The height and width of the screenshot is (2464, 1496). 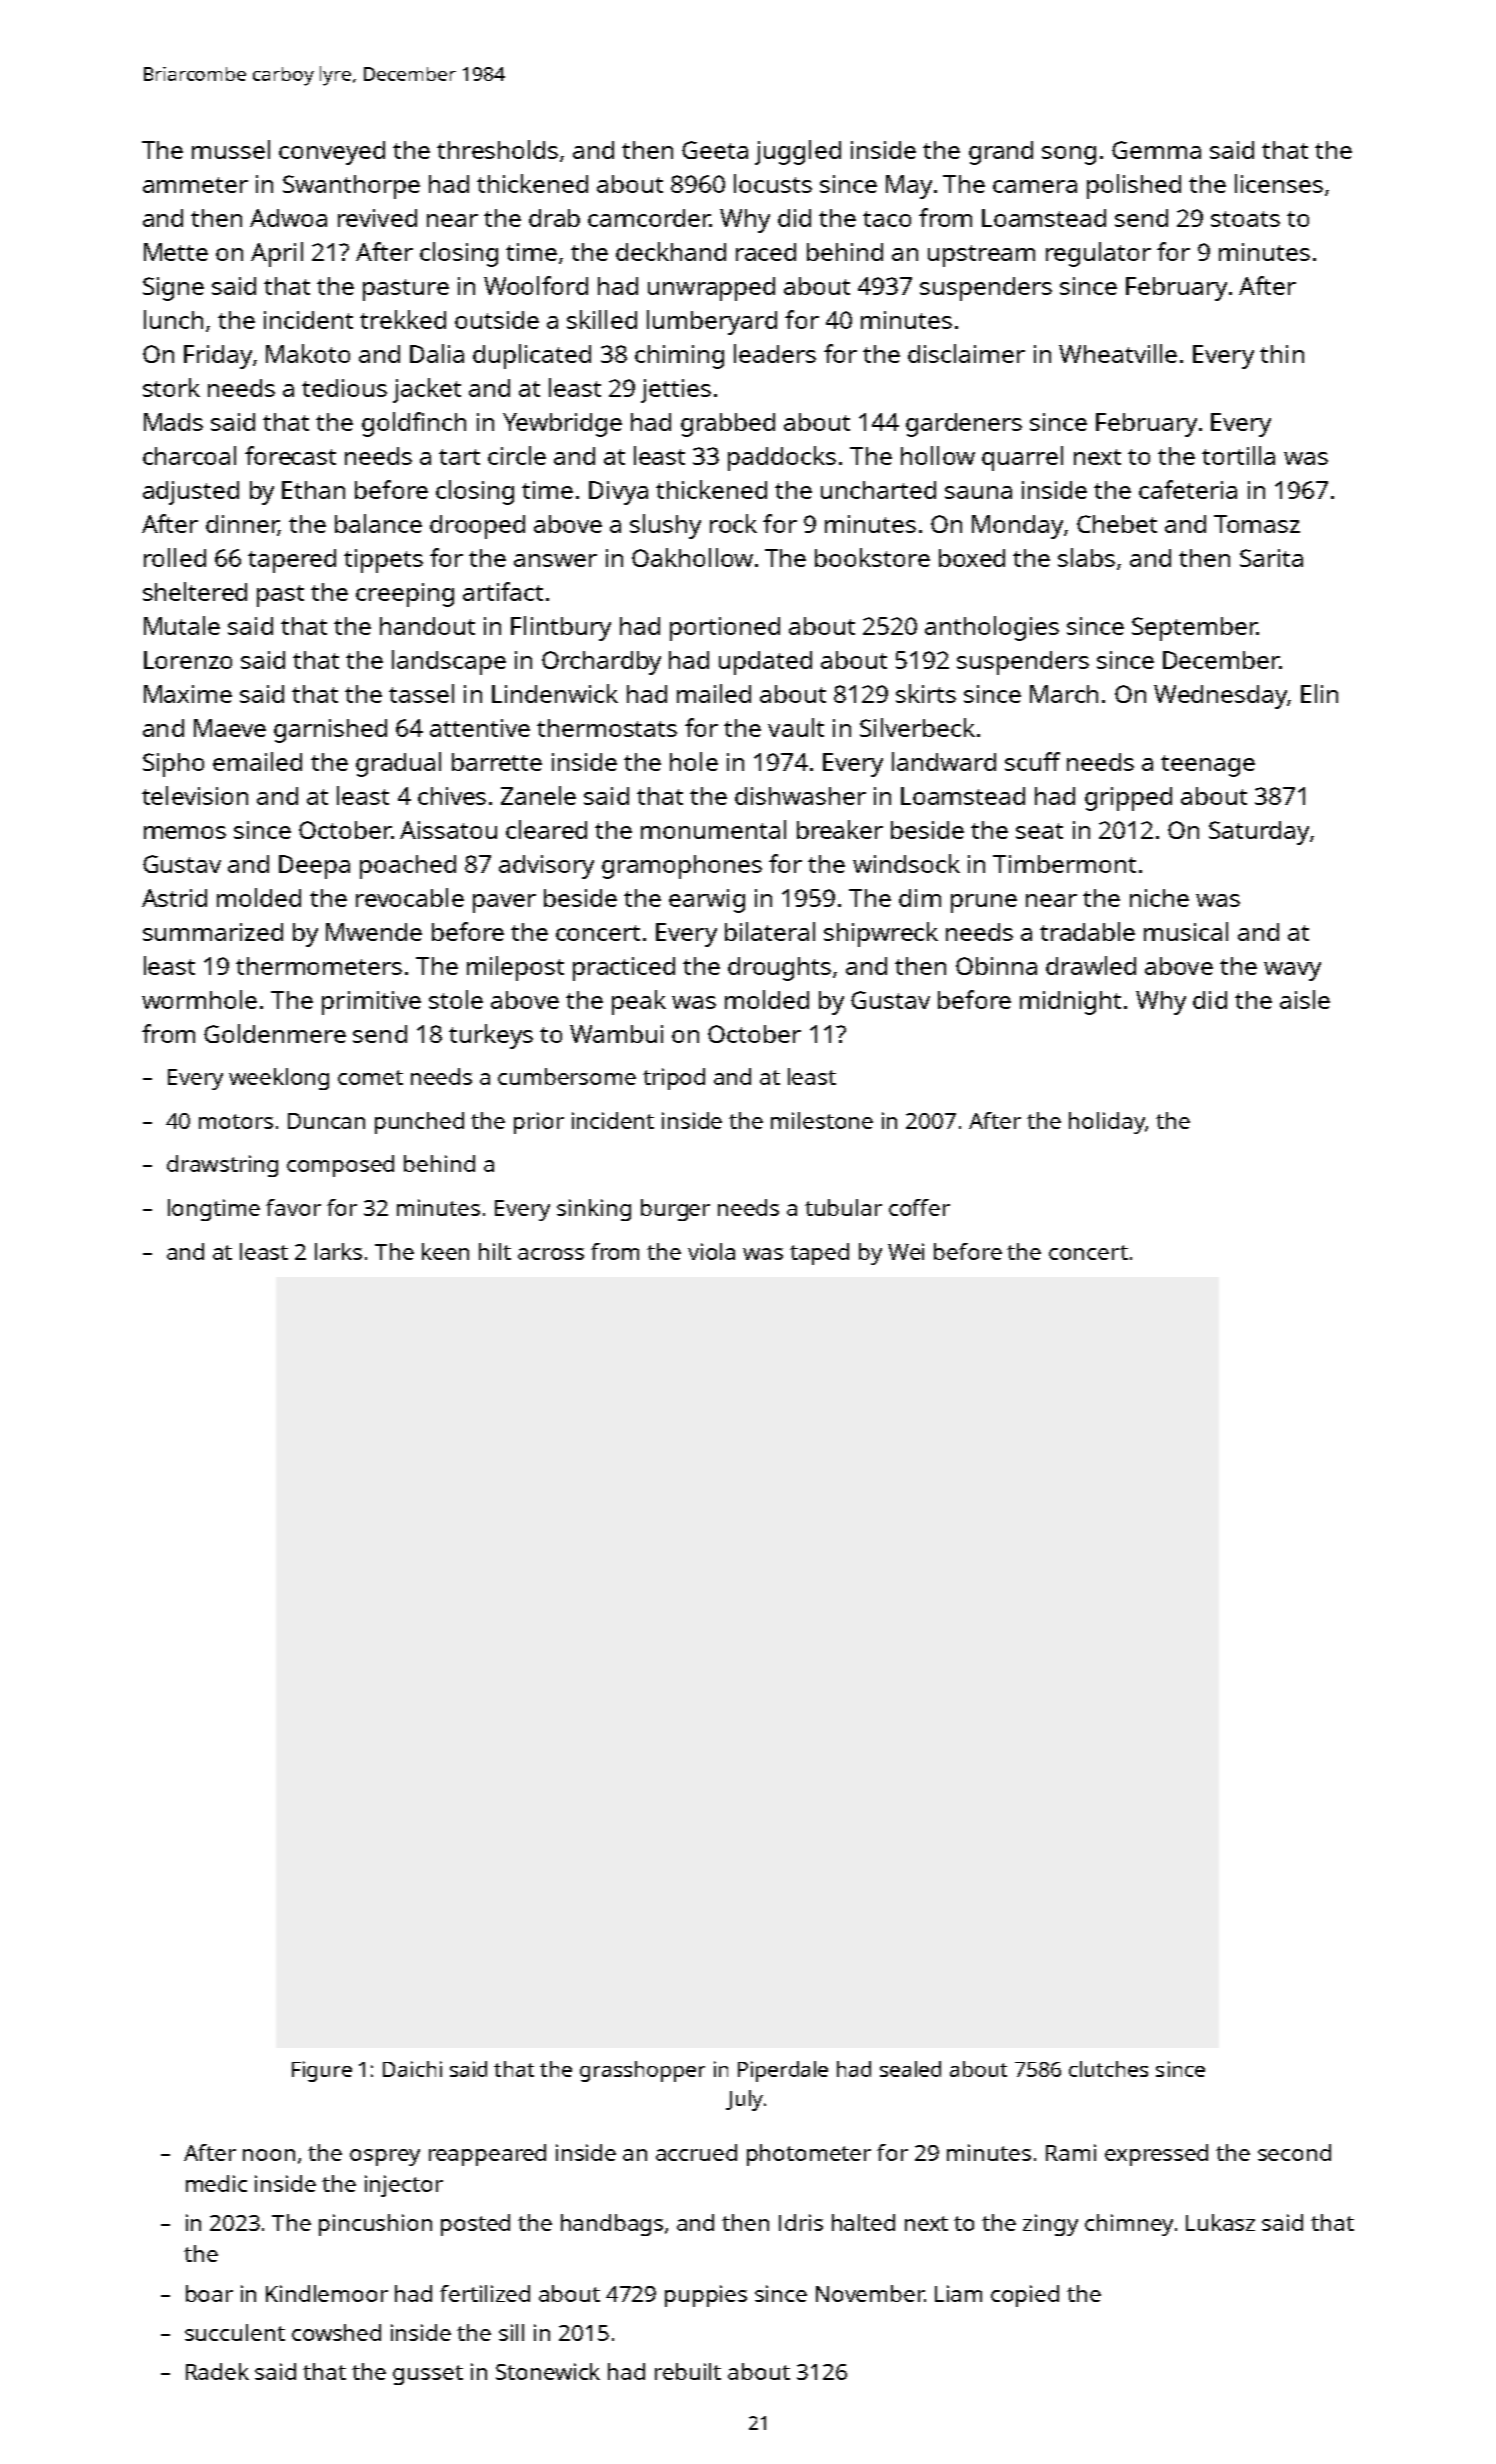 What do you see at coordinates (548, 2371) in the screenshot?
I see `Stonewick` at bounding box center [548, 2371].
